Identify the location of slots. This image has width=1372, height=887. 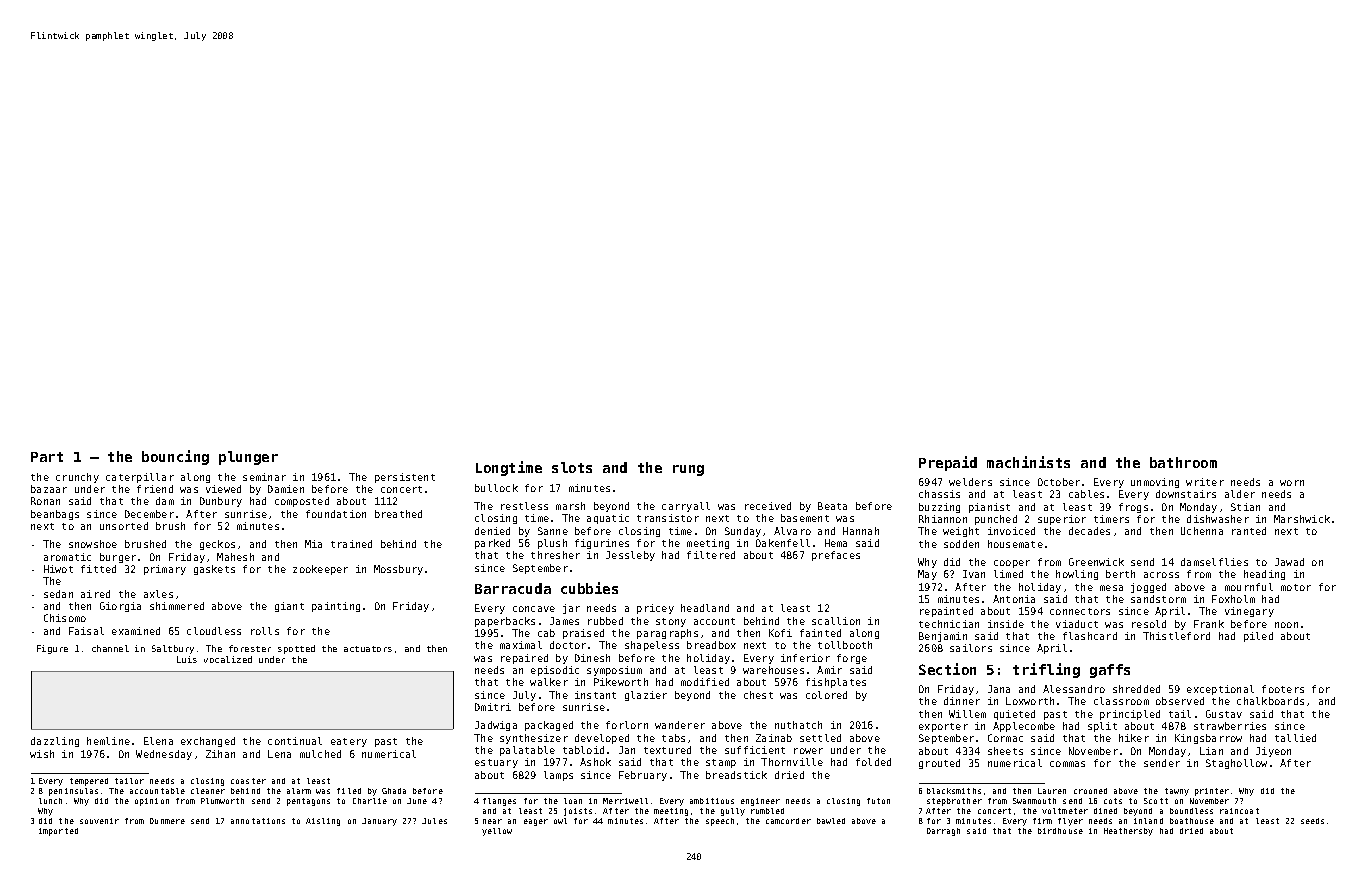
(572, 467).
